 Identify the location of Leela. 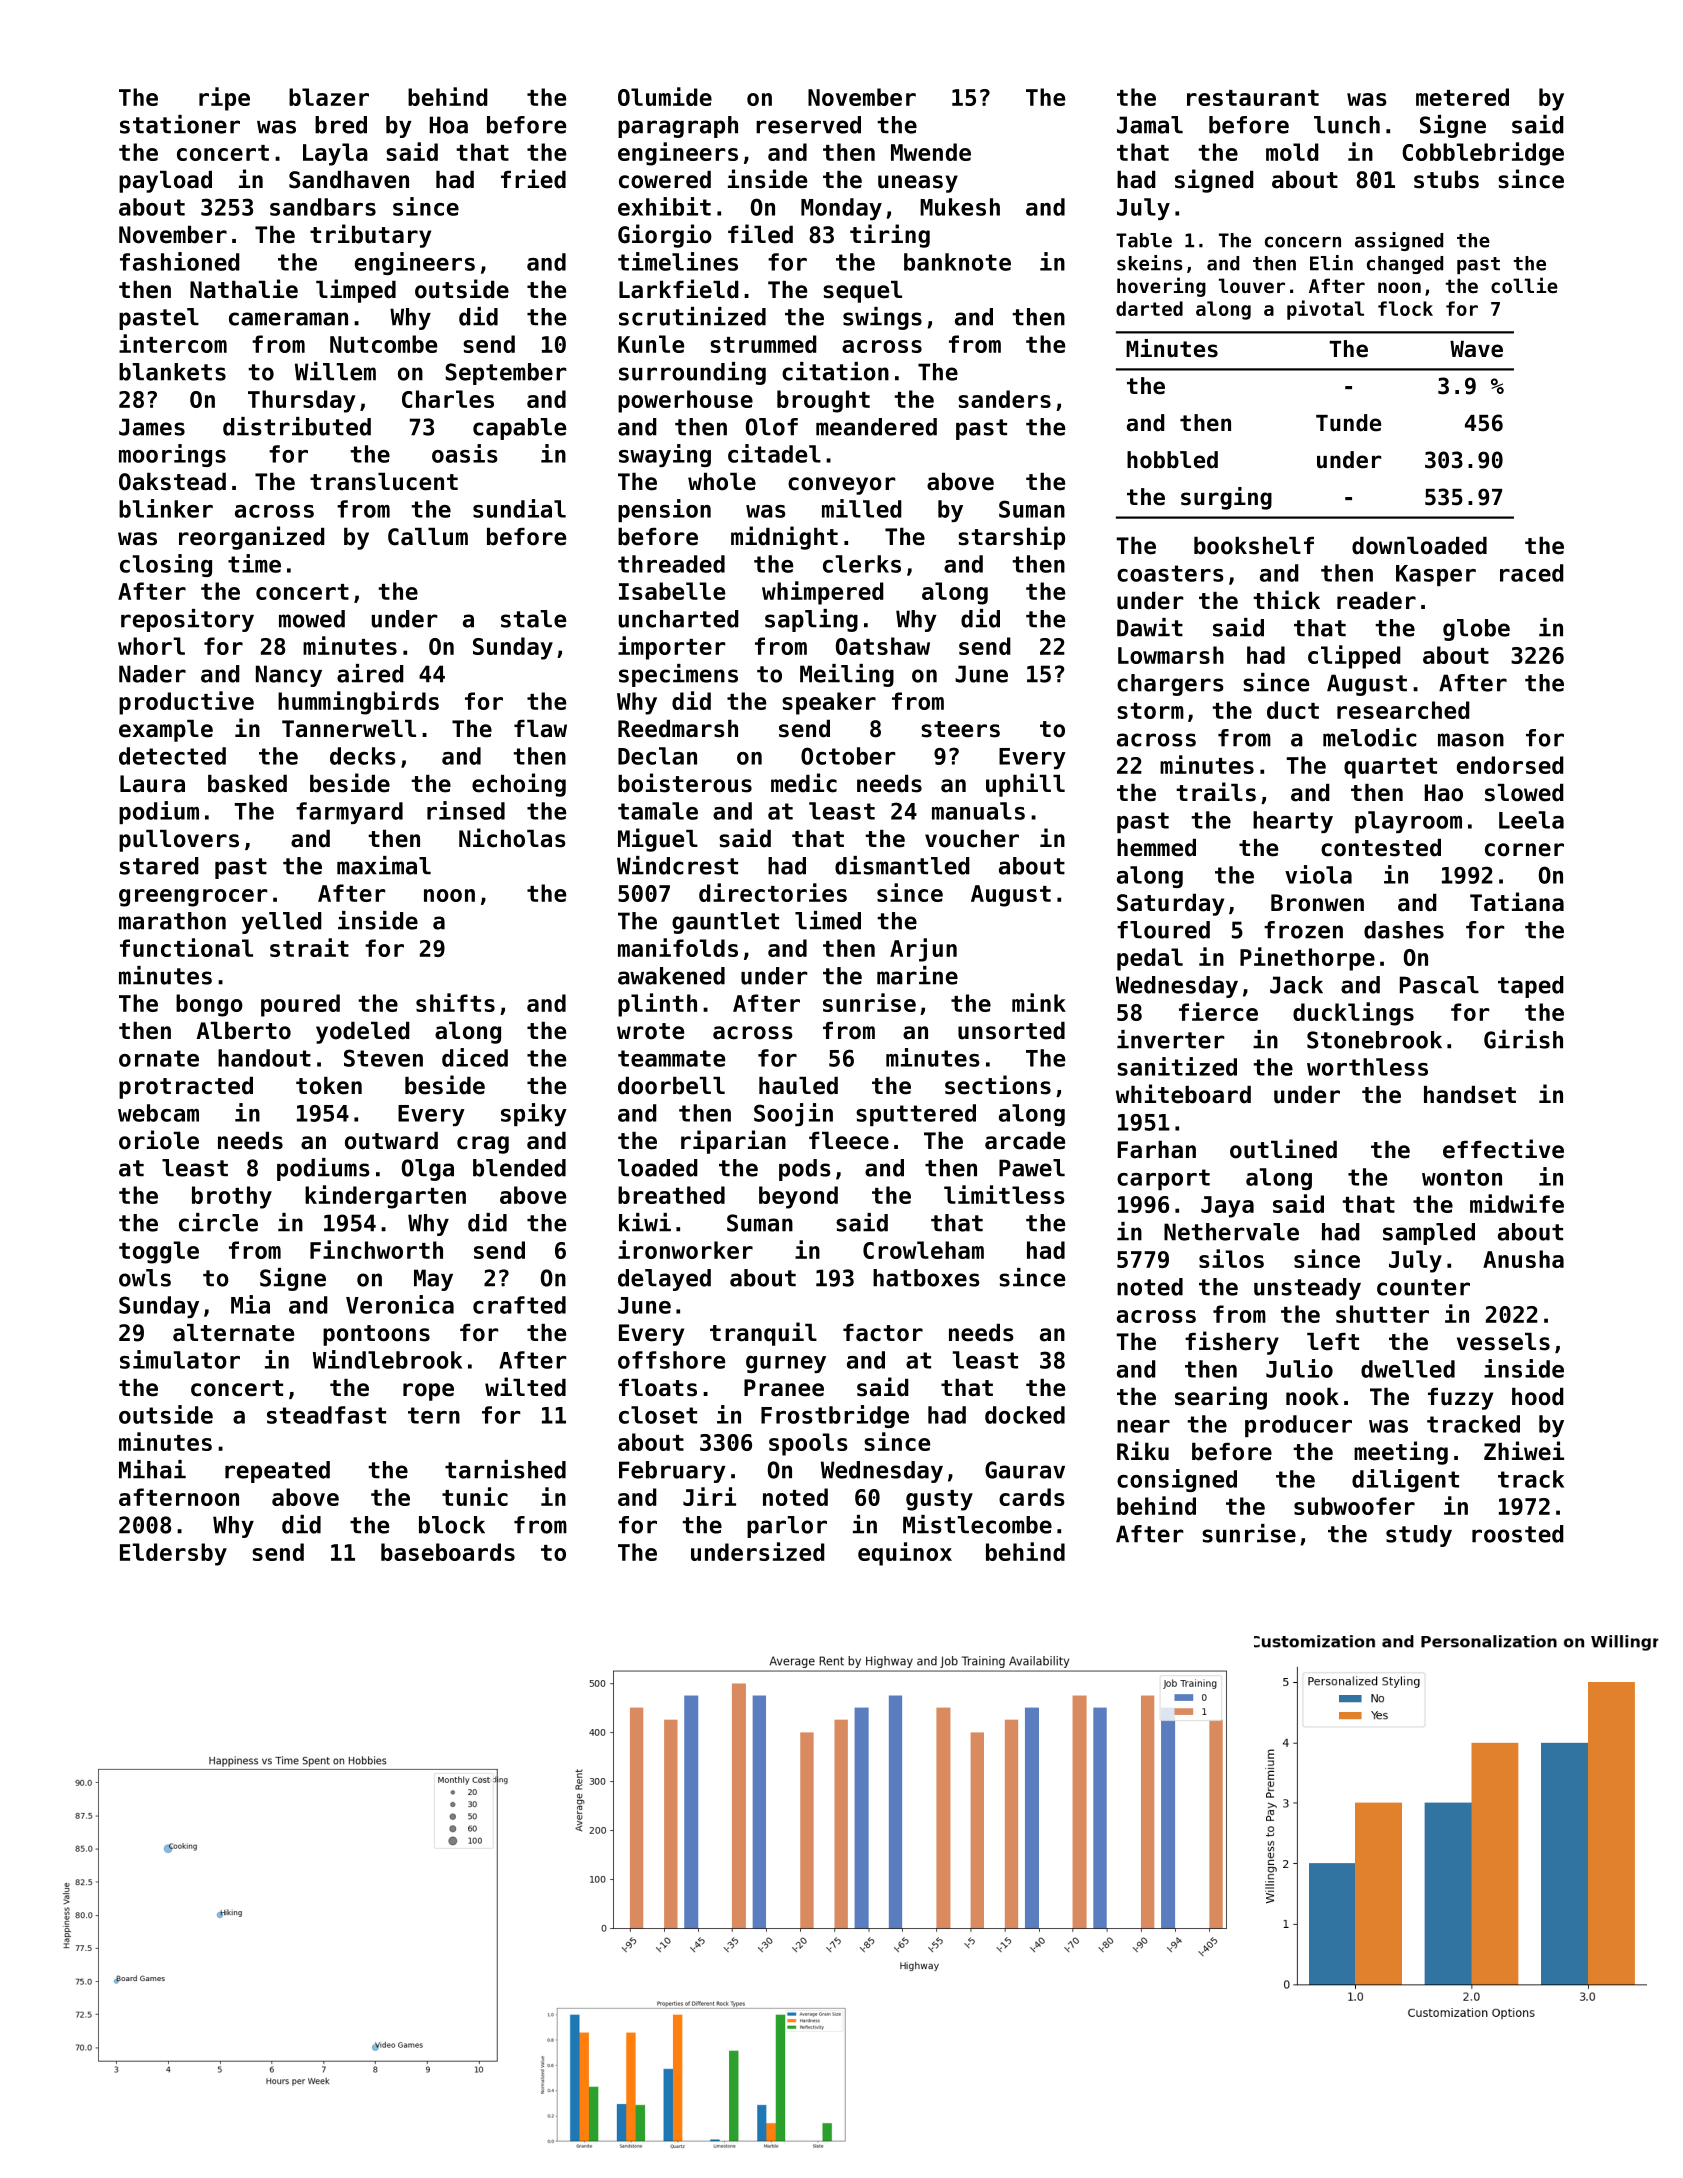
(1531, 820).
